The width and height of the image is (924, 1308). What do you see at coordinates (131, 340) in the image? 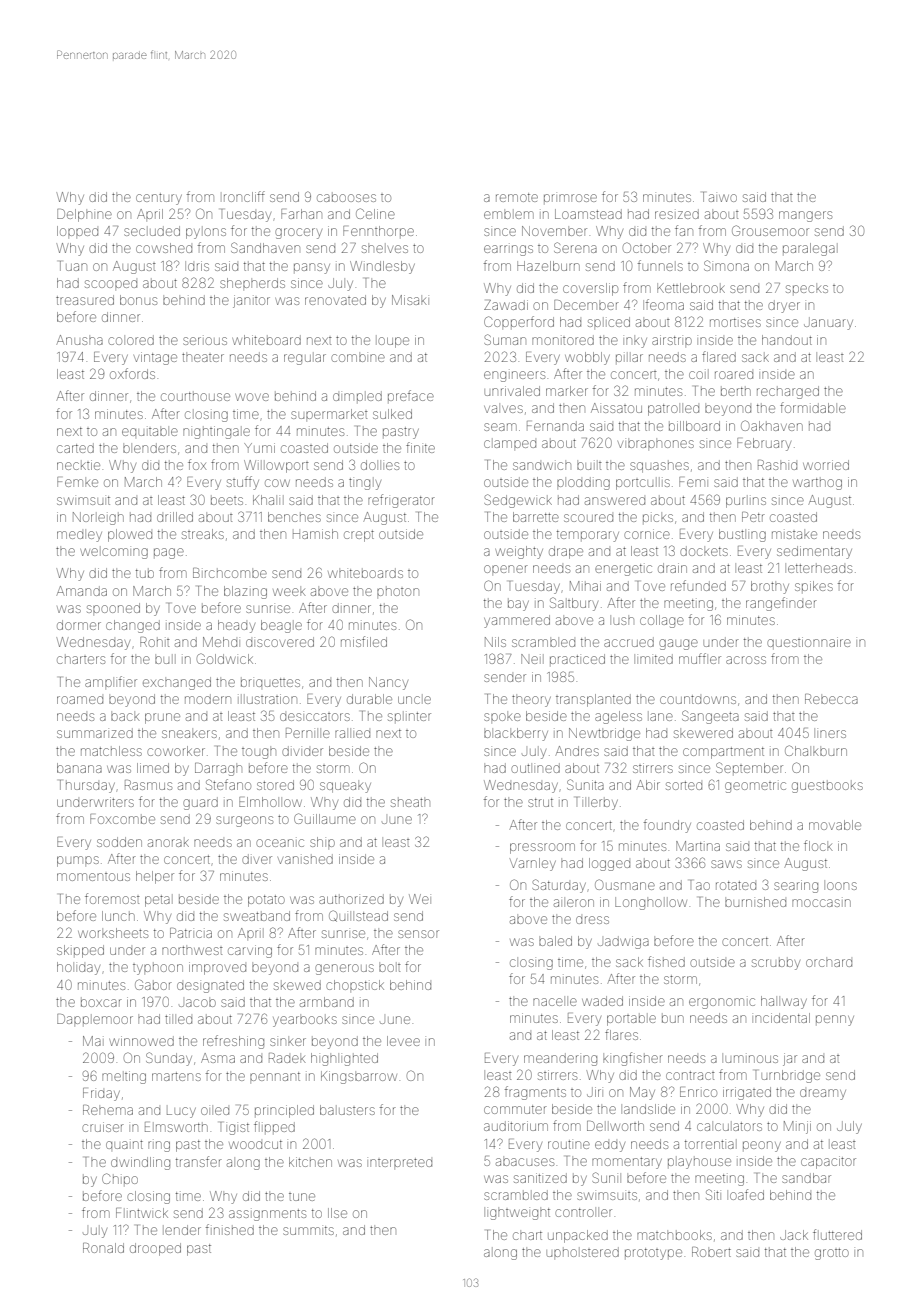
I see `colored` at bounding box center [131, 340].
